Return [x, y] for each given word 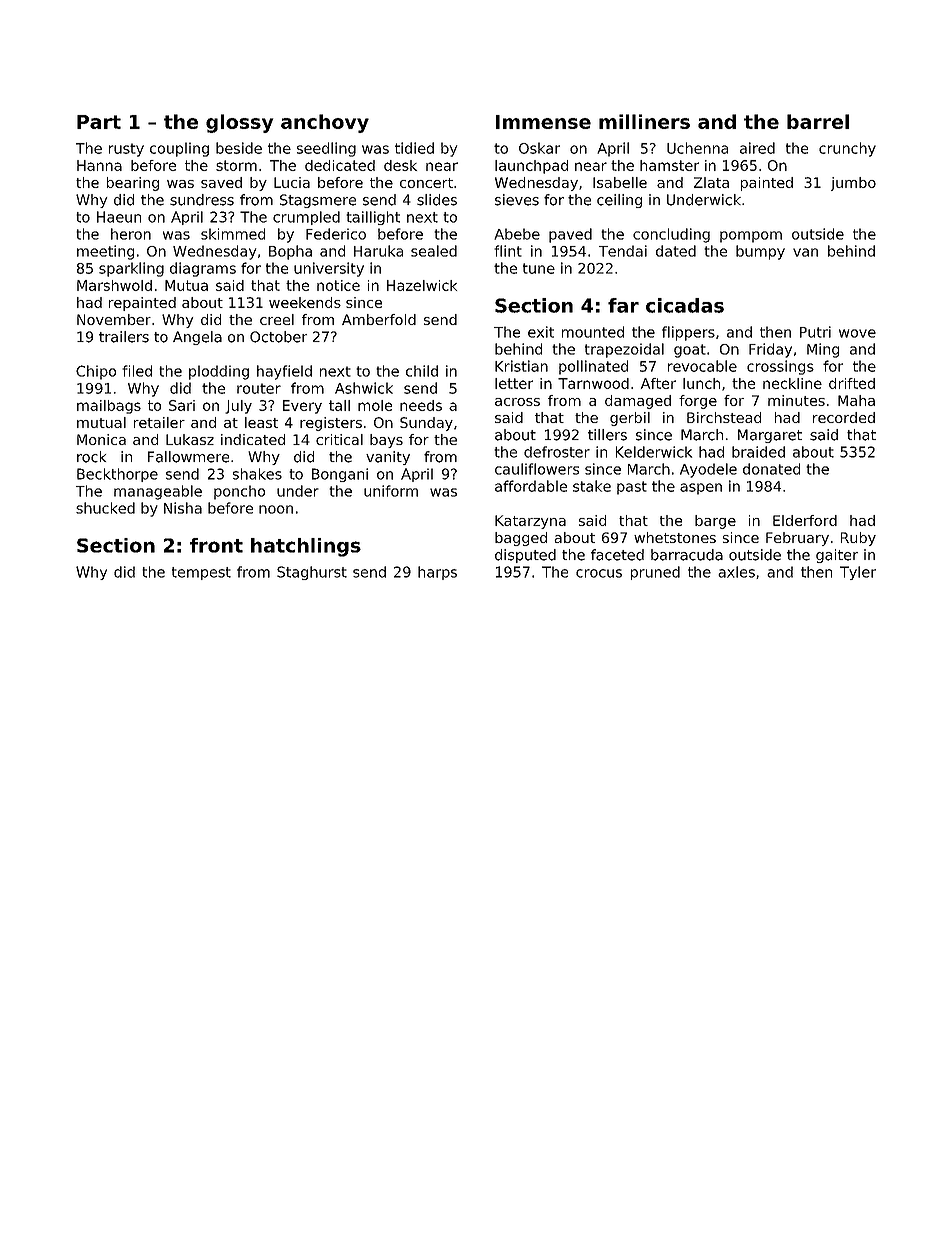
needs [421, 405]
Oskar [539, 148]
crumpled [306, 218]
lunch [701, 383]
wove [857, 333]
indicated [253, 439]
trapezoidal [624, 350]
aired [757, 148]
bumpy [760, 252]
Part [99, 122]
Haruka [378, 251]
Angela [197, 338]
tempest [201, 573]
